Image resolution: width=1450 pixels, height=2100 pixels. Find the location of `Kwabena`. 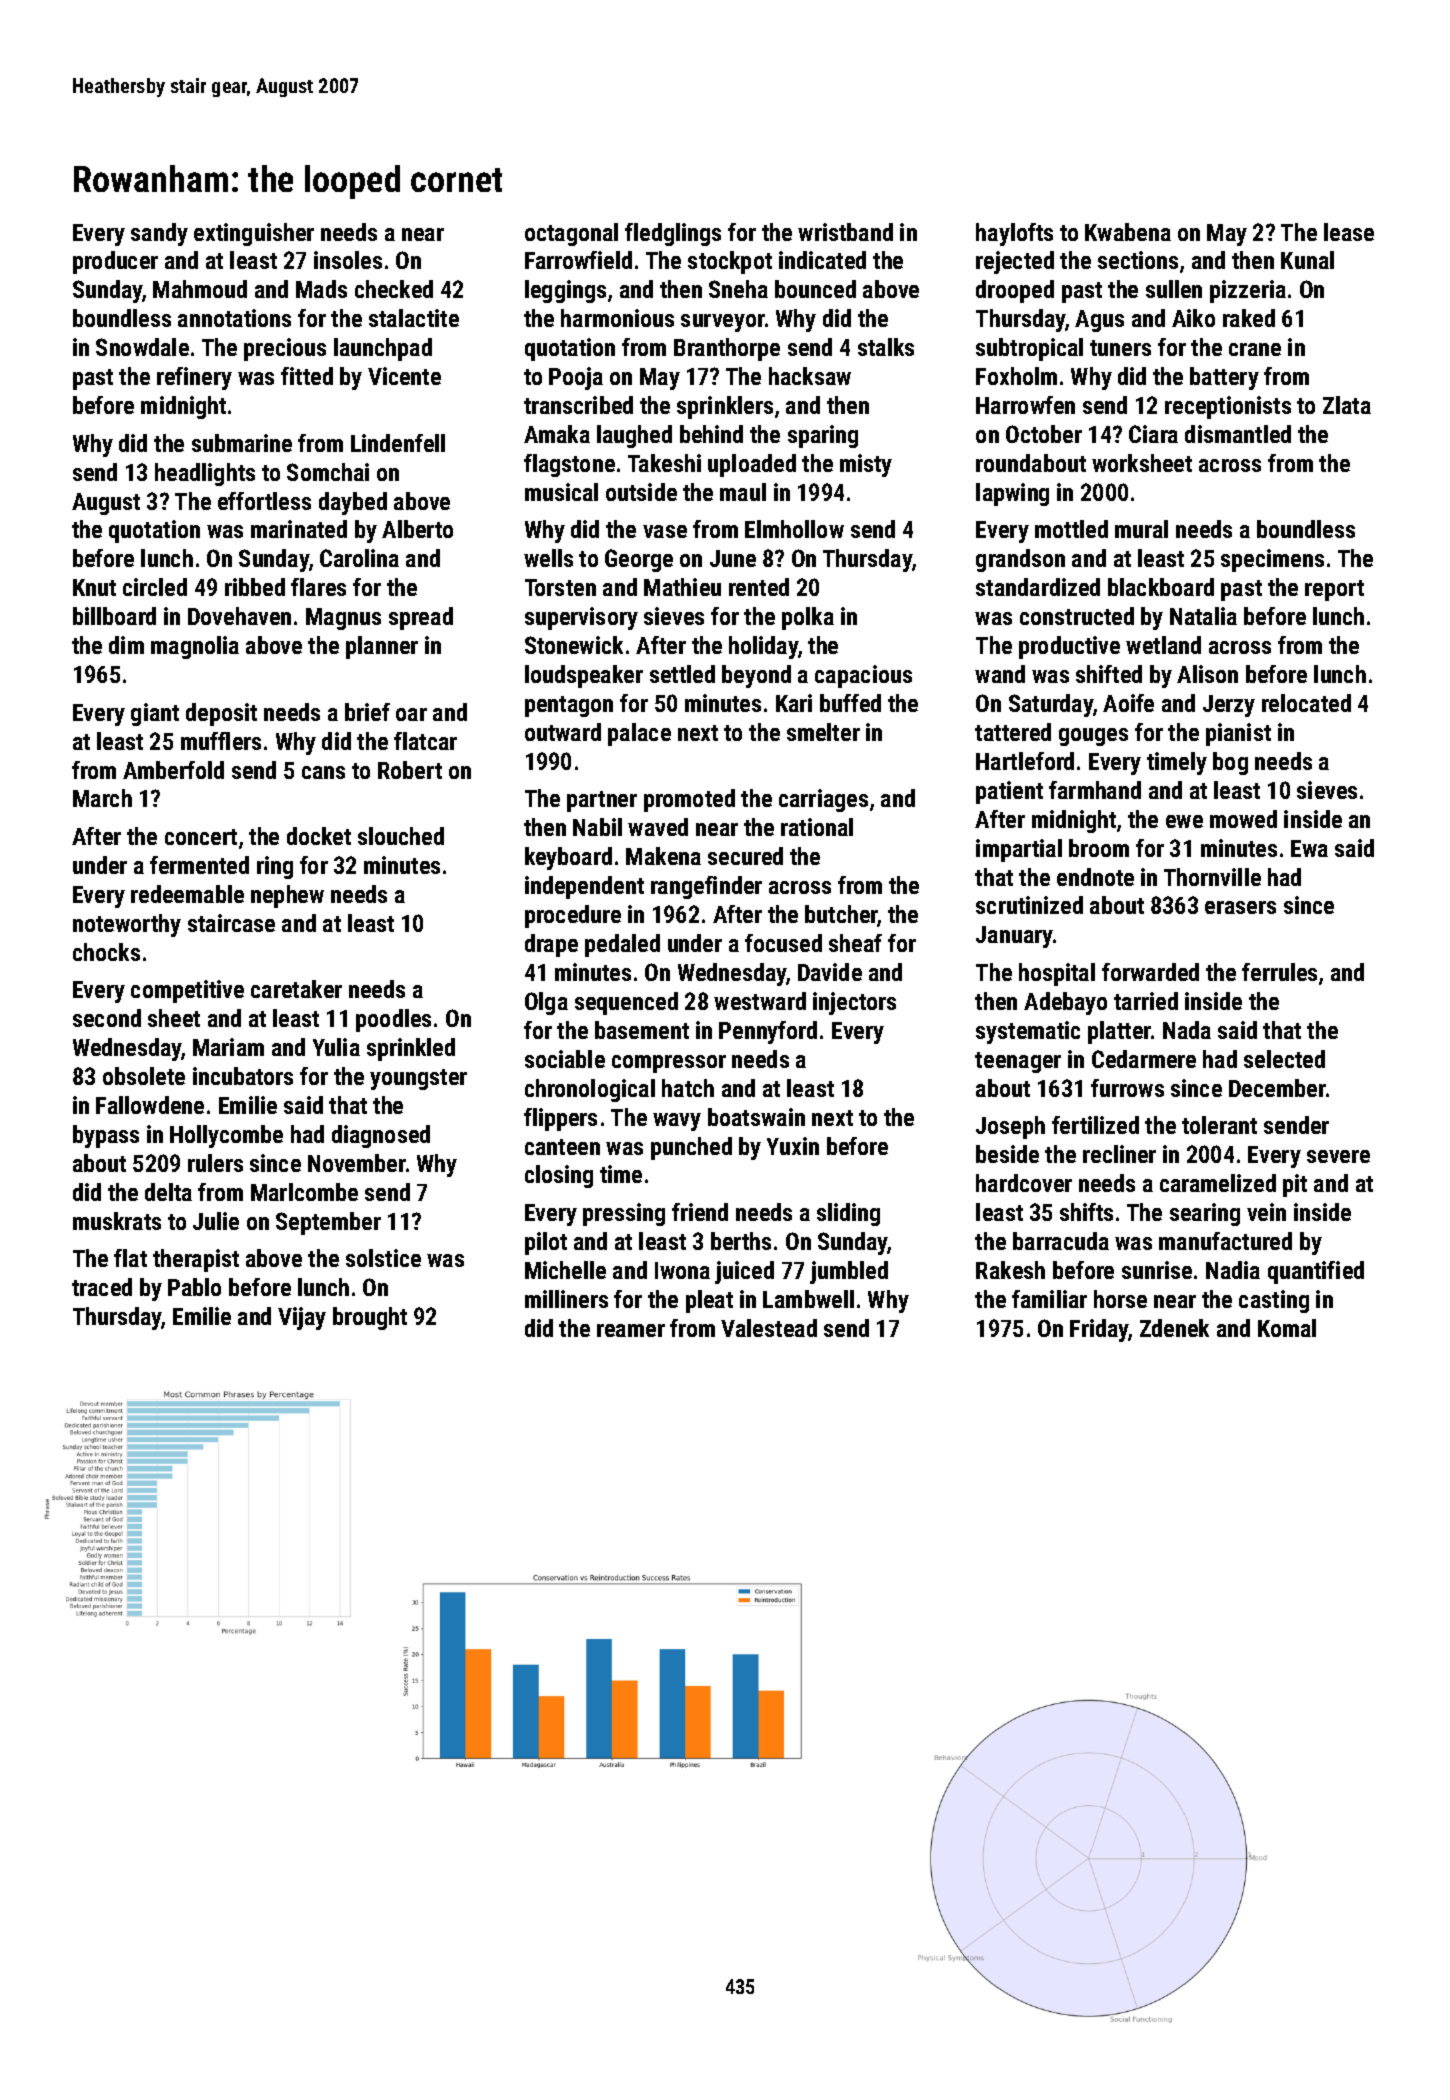

Kwabena is located at coordinates (1128, 232).
